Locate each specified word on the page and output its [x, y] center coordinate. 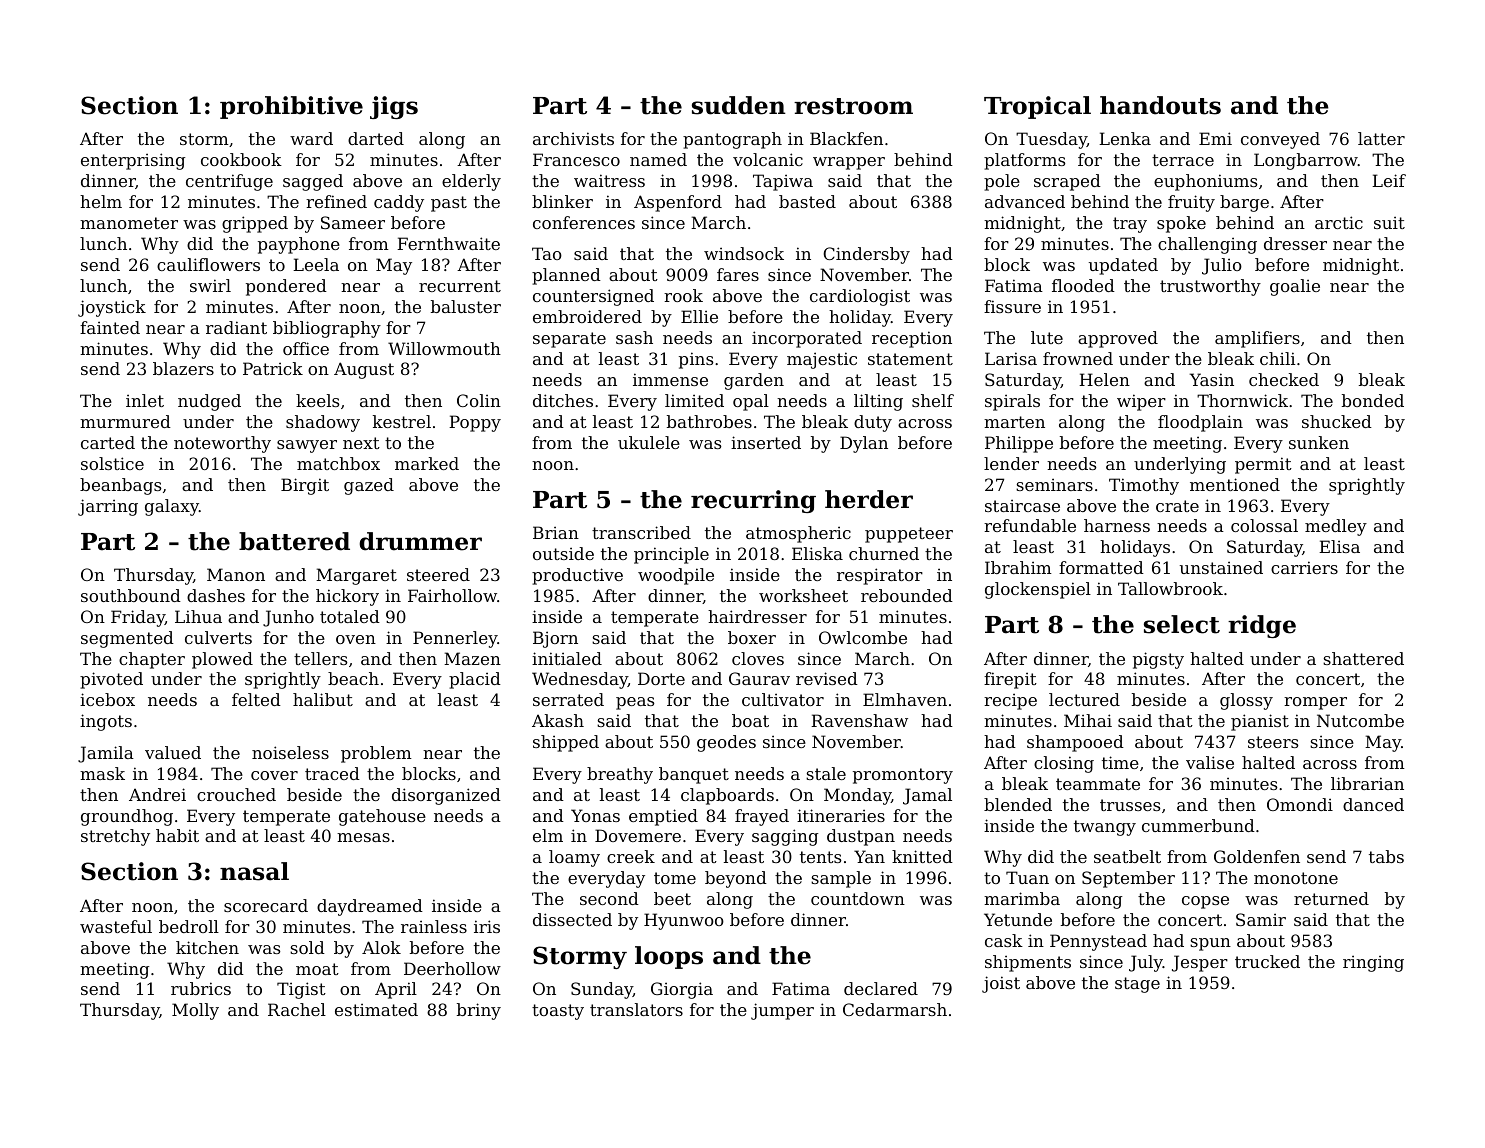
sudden [739, 105]
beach [353, 678]
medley [1336, 527]
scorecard [266, 905]
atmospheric [798, 534]
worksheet [803, 595]
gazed [369, 486]
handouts [1160, 105]
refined [336, 201]
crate [1177, 506]
